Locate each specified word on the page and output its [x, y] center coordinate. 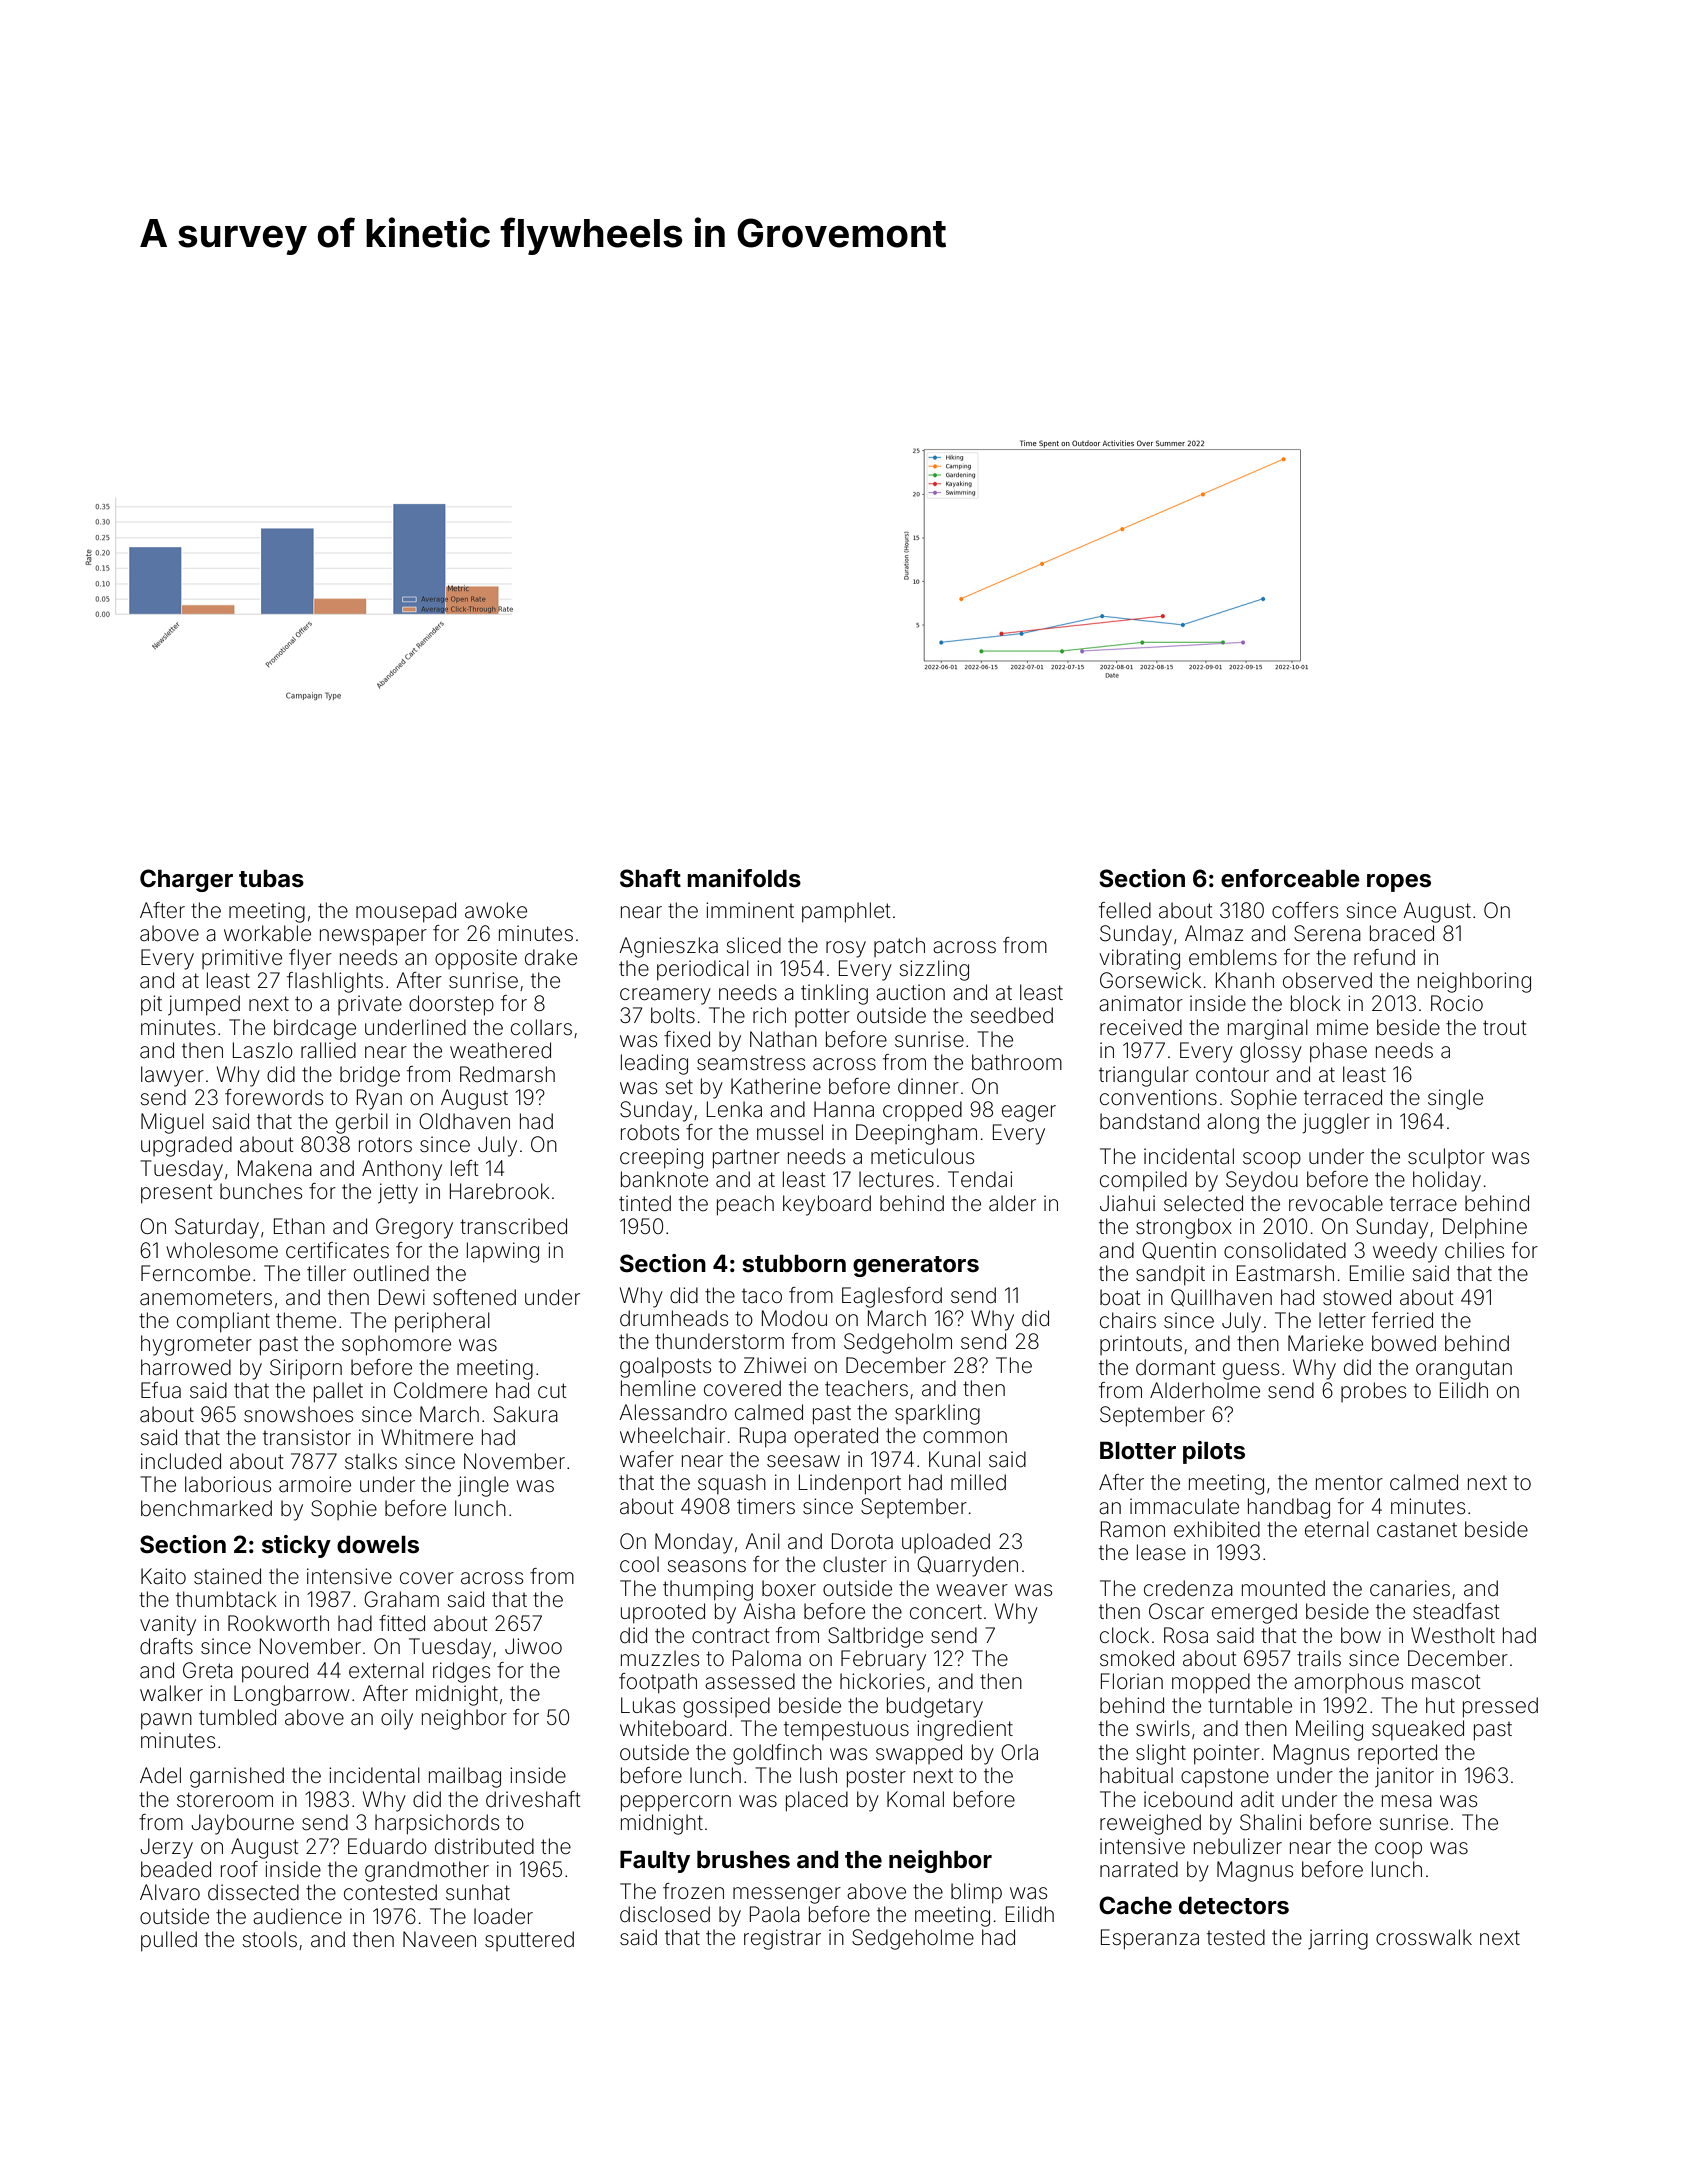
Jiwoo [533, 1646]
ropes [1399, 883]
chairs [1128, 1320]
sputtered [529, 1941]
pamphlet [846, 912]
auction [910, 992]
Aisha [769, 1611]
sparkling [937, 1414]
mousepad [406, 912]
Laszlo [263, 1050]
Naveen [439, 1939]
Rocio [1457, 1003]
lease [1161, 1552]
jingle [483, 1486]
